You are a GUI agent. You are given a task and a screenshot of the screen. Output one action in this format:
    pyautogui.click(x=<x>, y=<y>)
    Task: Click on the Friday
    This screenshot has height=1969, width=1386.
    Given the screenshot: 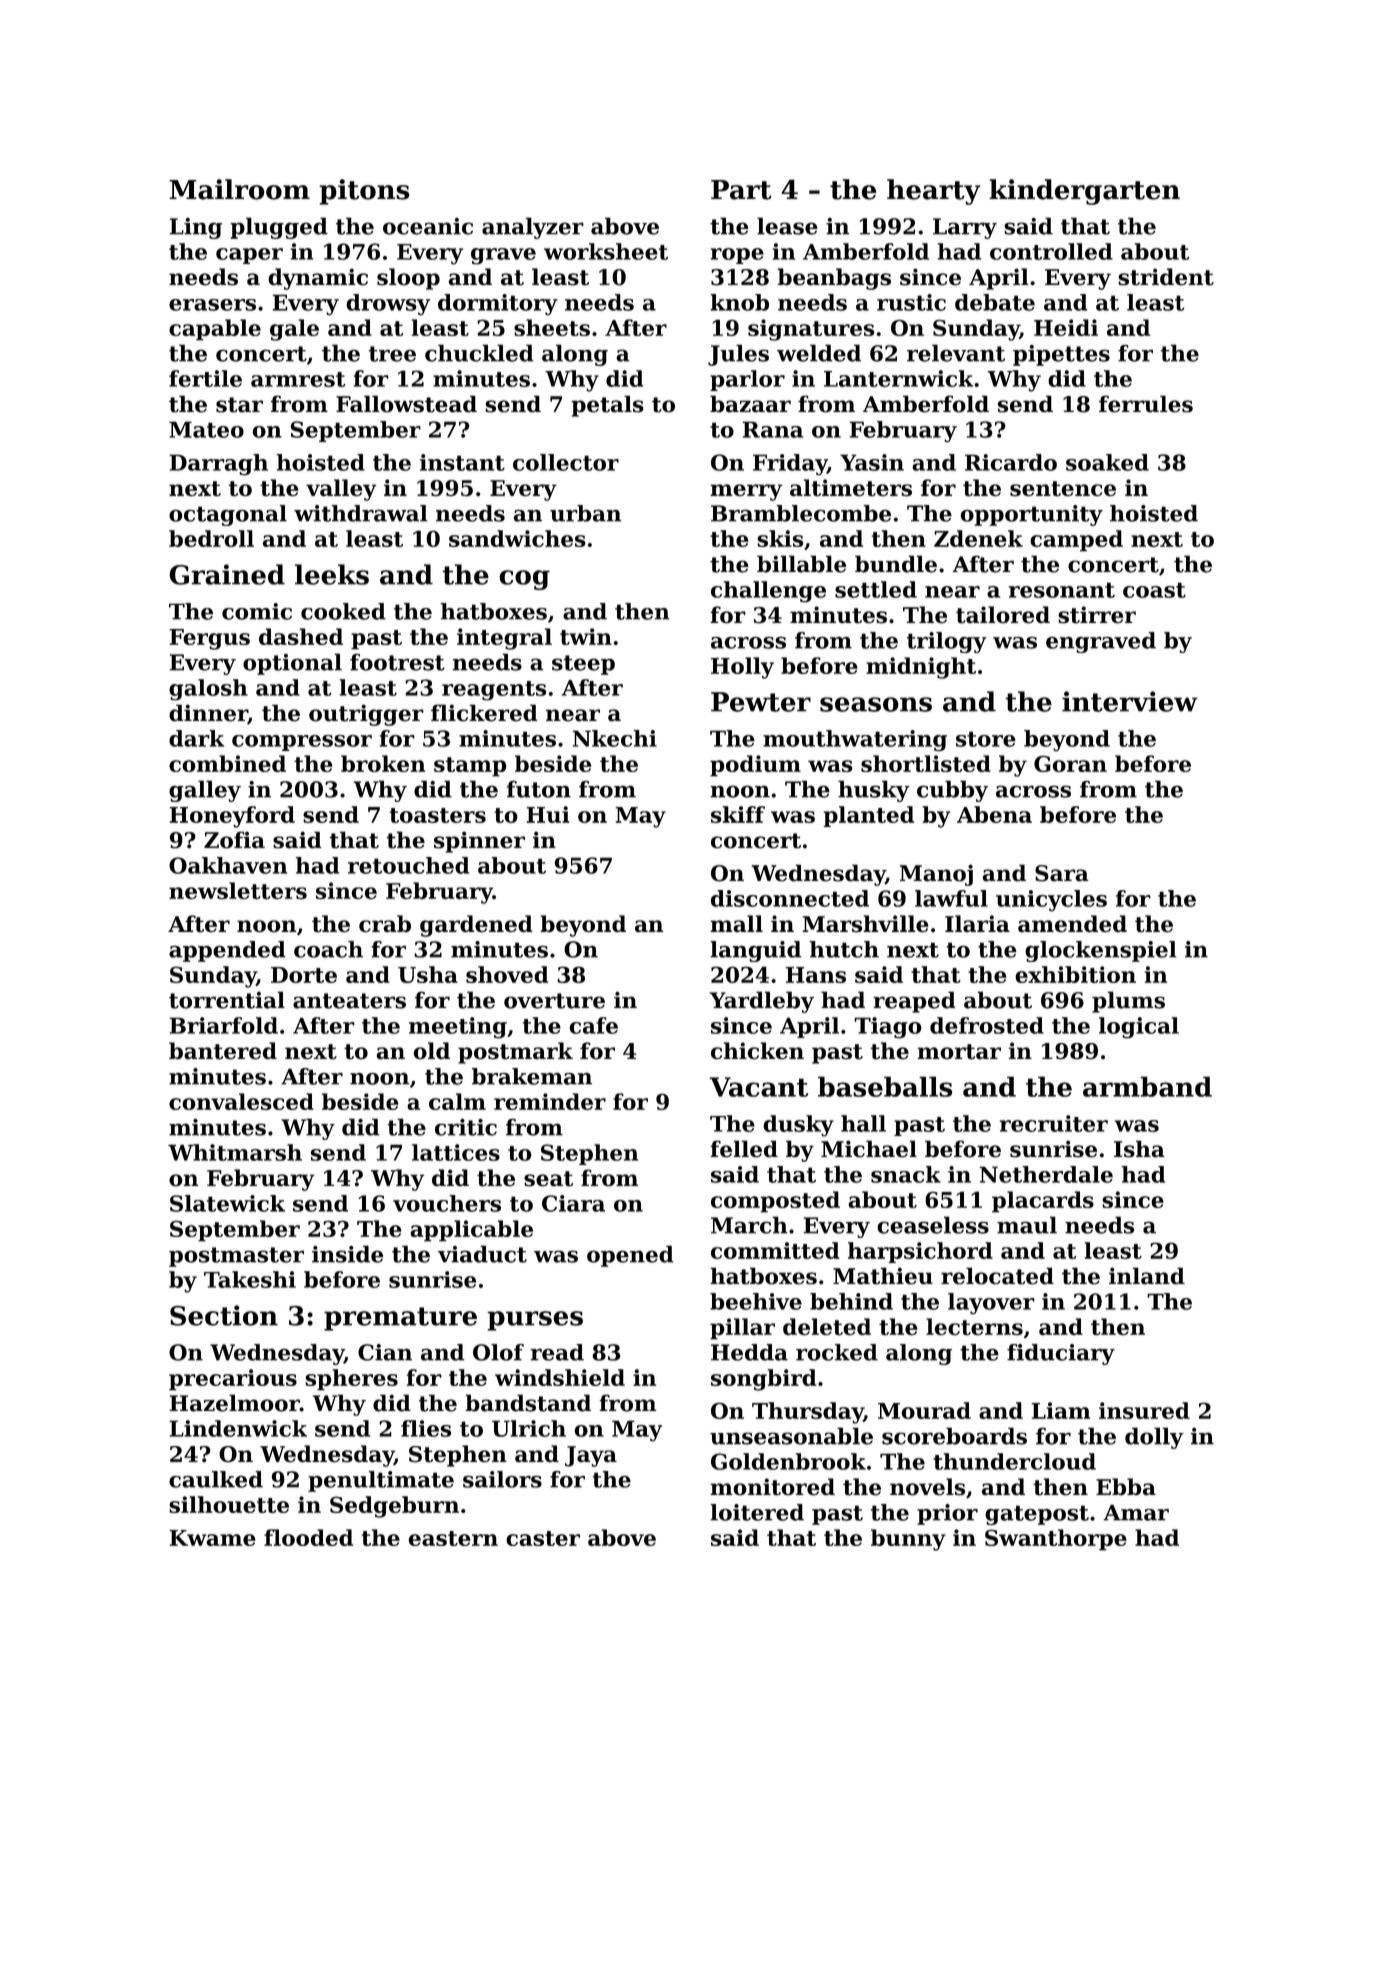 What is the action you would take?
    pyautogui.click(x=790, y=465)
